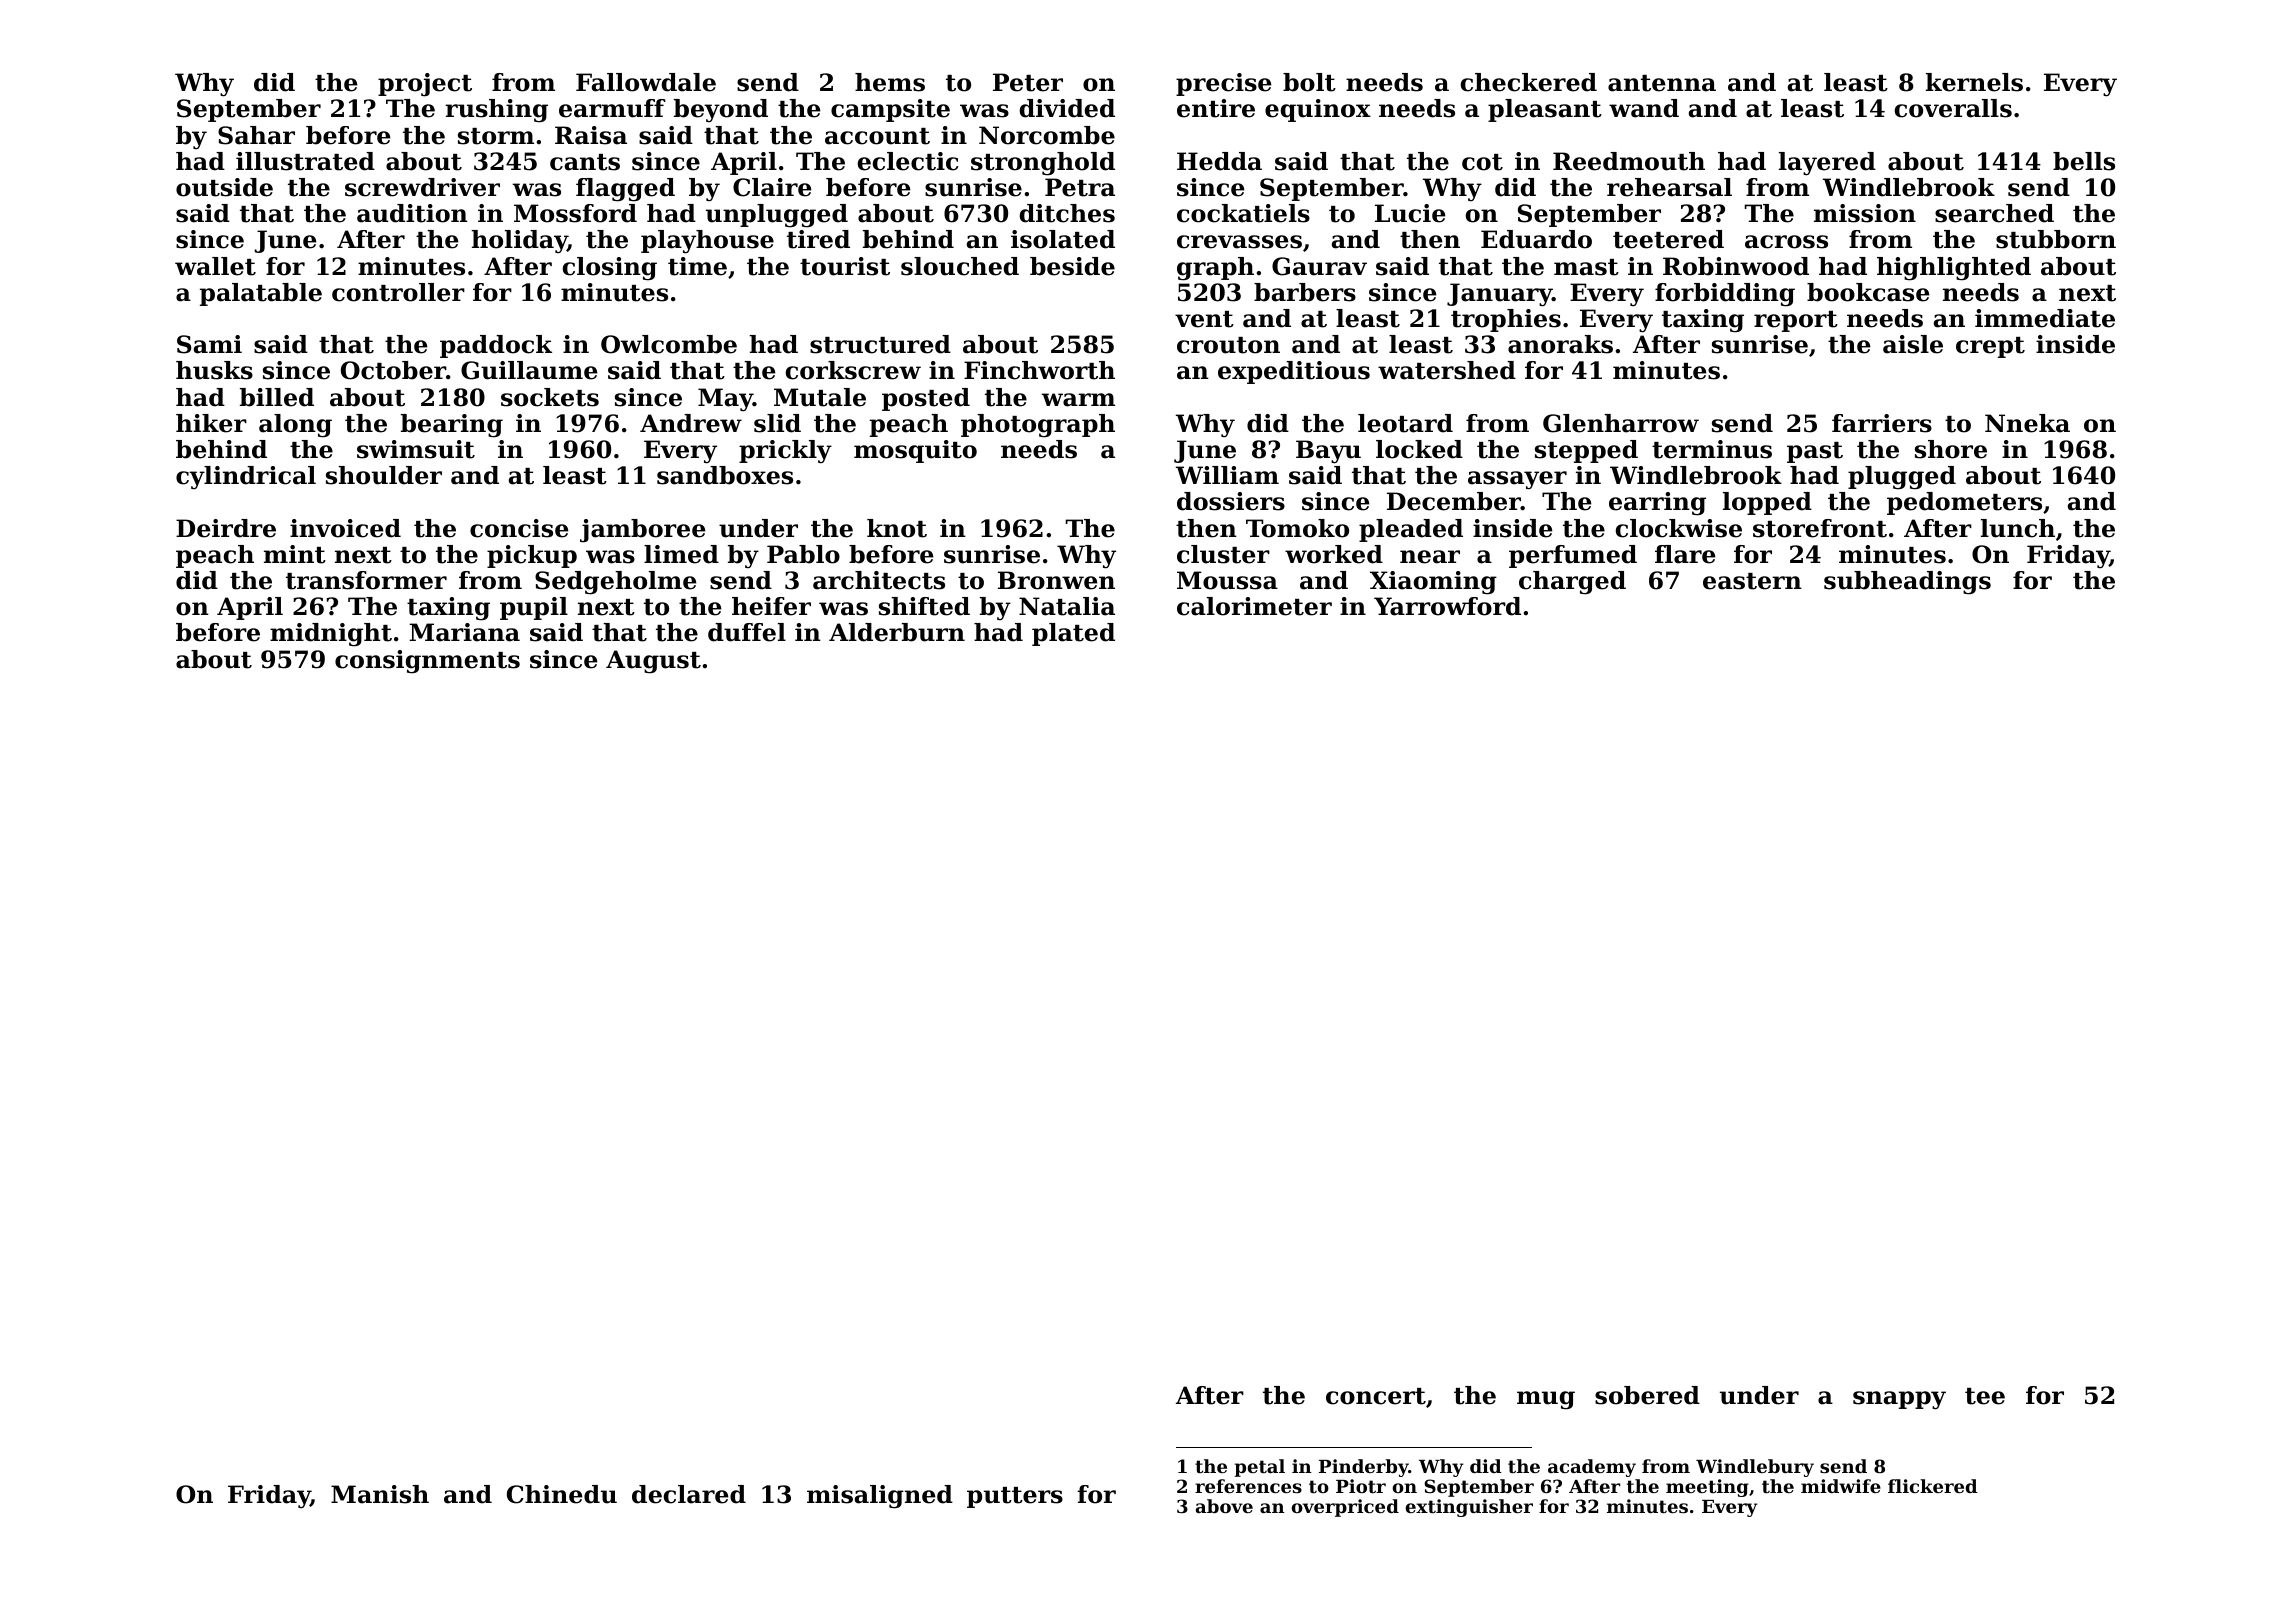 This page has width=2292, height=1620. What do you see at coordinates (1028, 82) in the page?
I see `Peter` at bounding box center [1028, 82].
